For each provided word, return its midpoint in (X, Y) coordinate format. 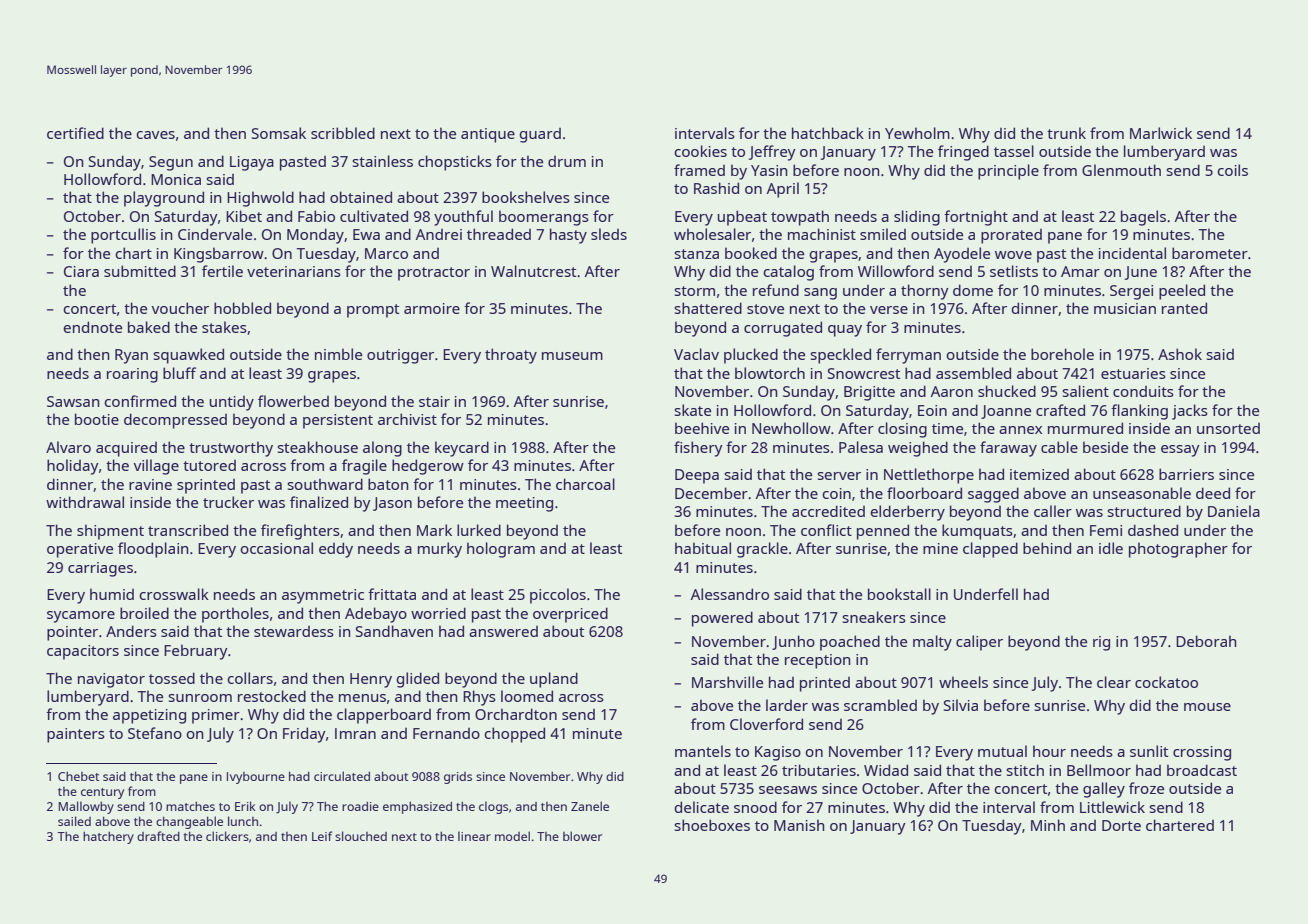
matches (190, 806)
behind (1047, 548)
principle (1008, 172)
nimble (338, 354)
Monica (176, 179)
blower (582, 836)
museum (572, 356)
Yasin (769, 170)
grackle (762, 550)
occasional (277, 548)
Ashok (1180, 354)
